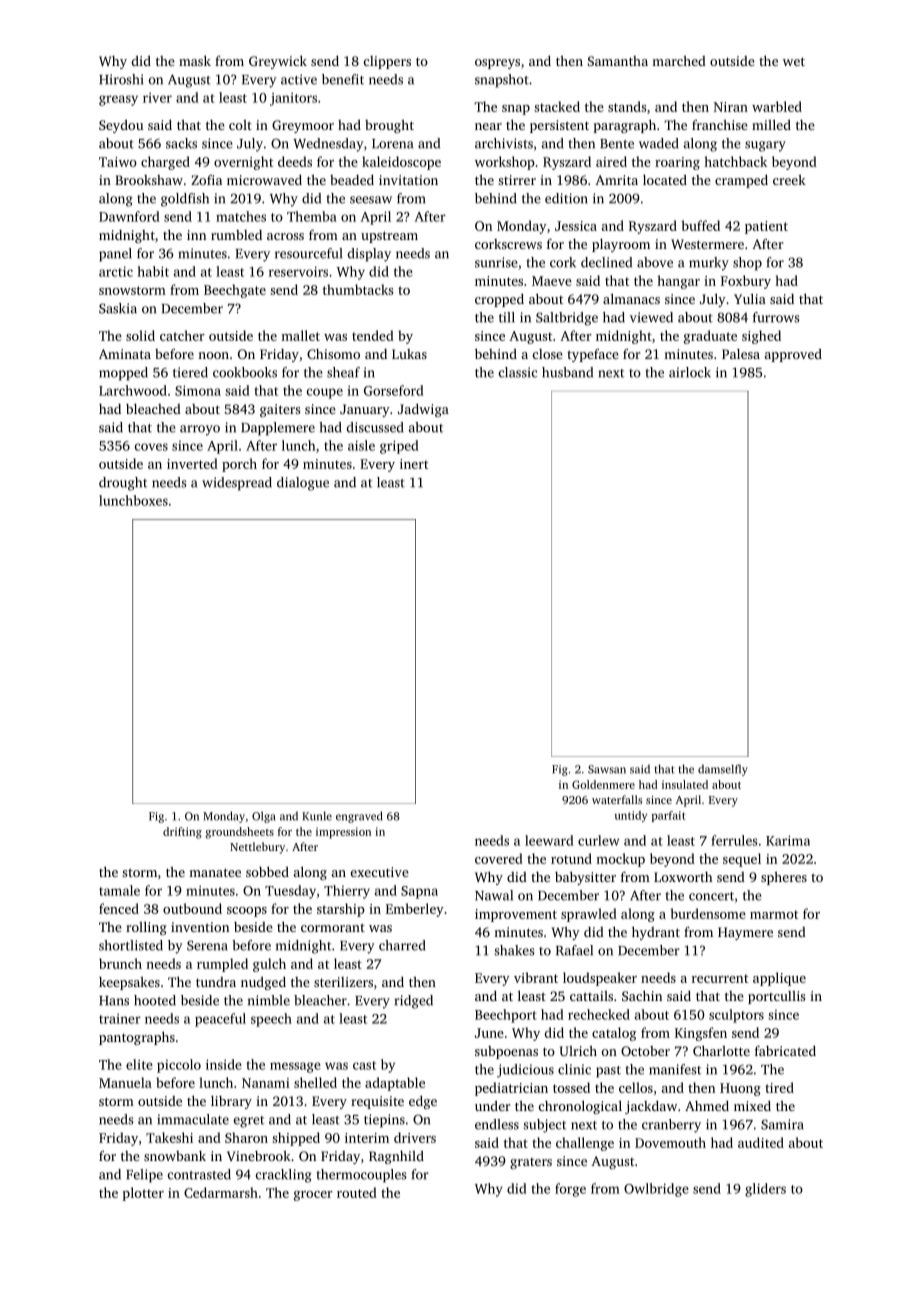 The width and height of the screenshot is (924, 1308). I want to click on Saltbridge, so click(567, 319).
